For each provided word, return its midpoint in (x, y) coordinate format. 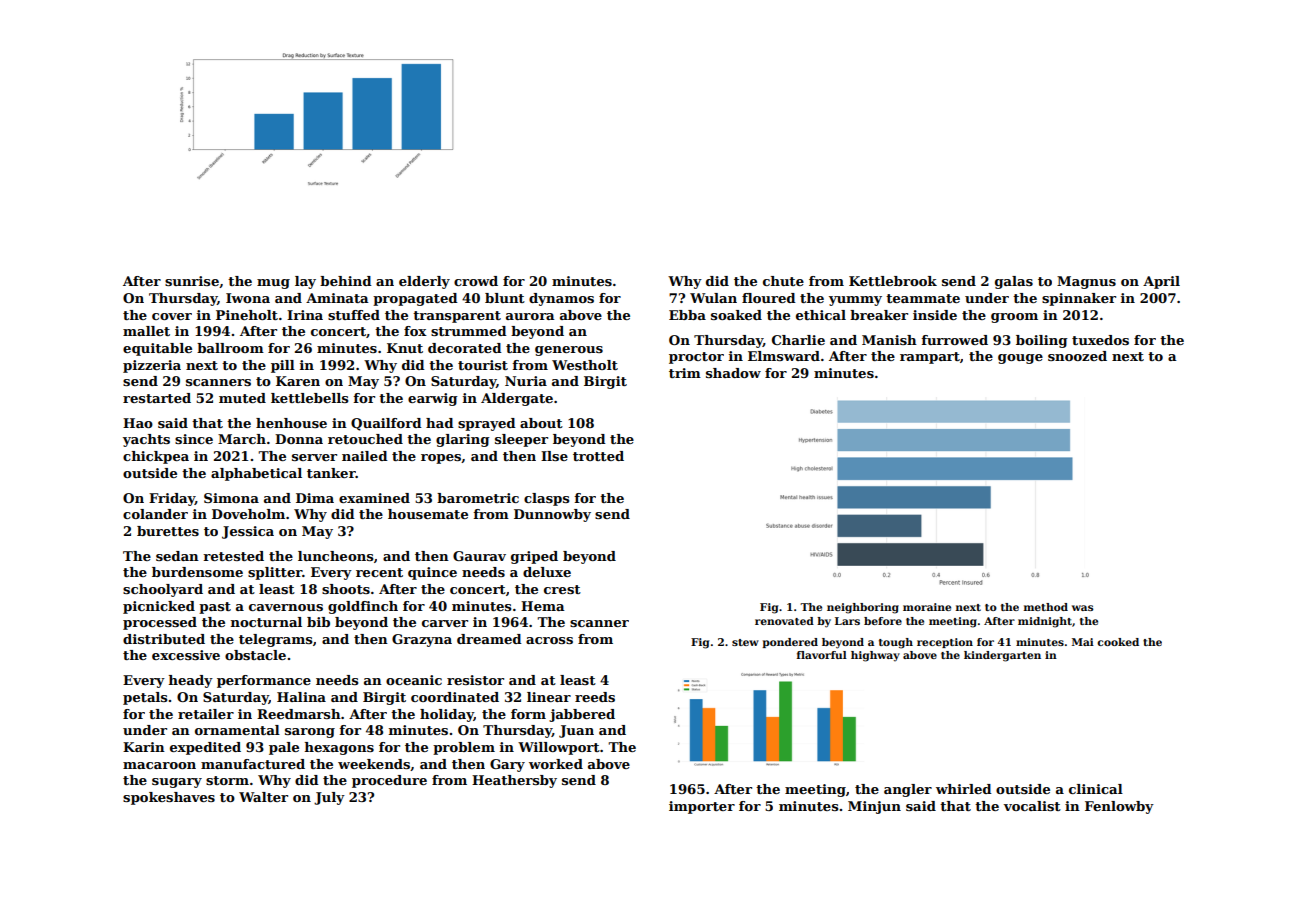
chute (783, 281)
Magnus (1086, 282)
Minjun (874, 807)
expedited (205, 748)
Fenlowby (1119, 807)
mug (273, 284)
